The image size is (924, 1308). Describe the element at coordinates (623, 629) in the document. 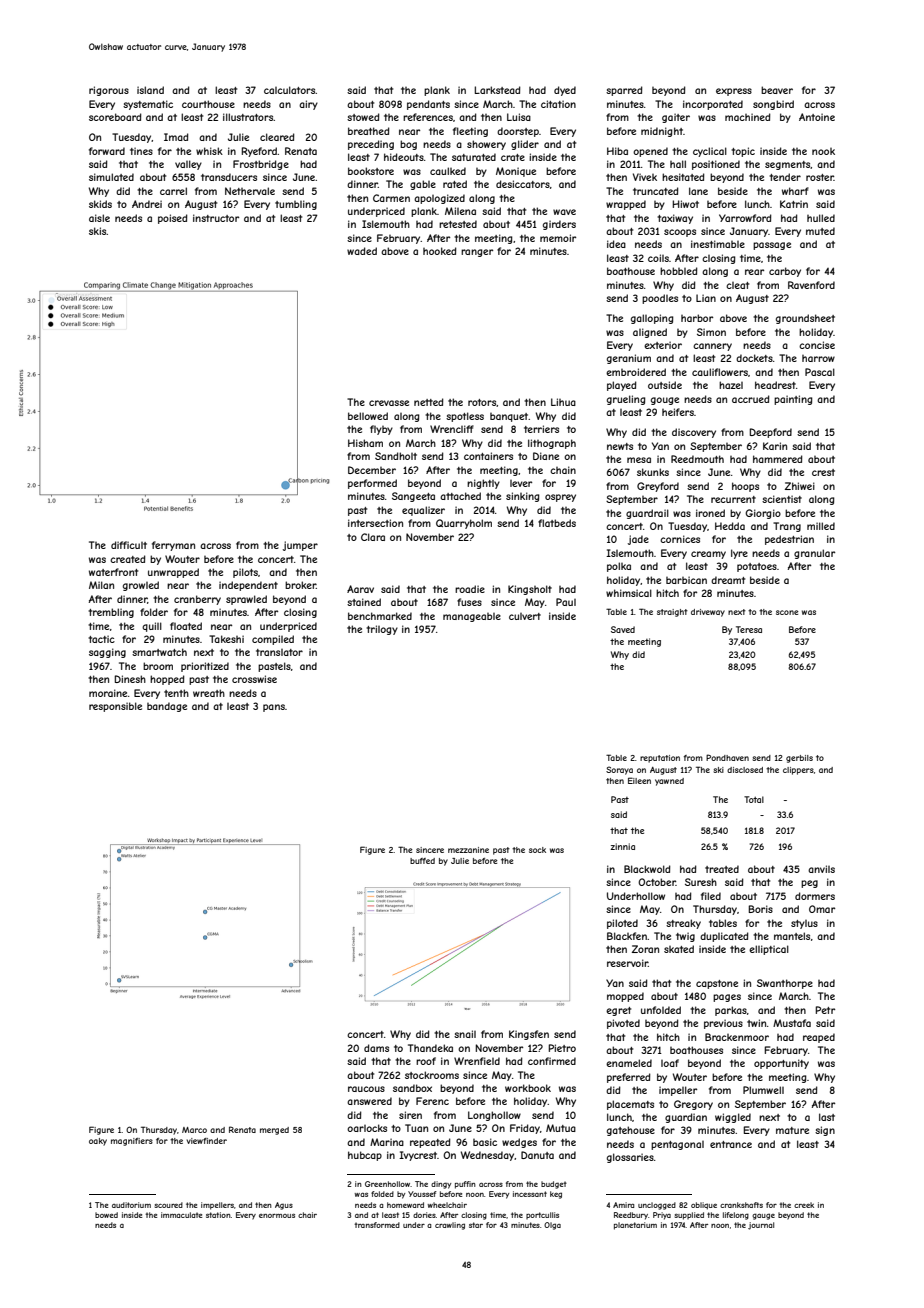

I see `Saved` at that location.
